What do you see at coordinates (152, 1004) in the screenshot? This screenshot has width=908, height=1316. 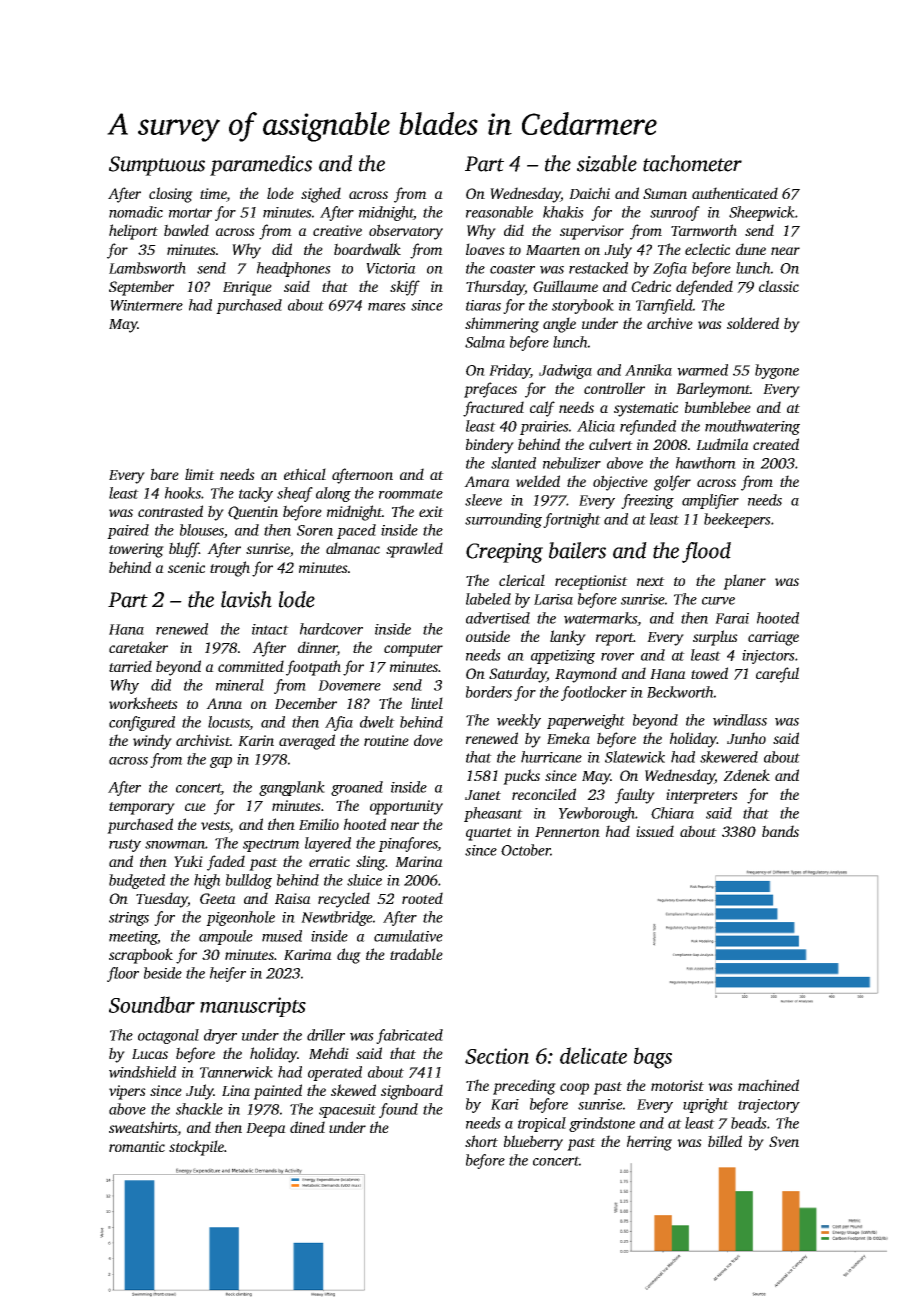 I see `Soundbar` at bounding box center [152, 1004].
